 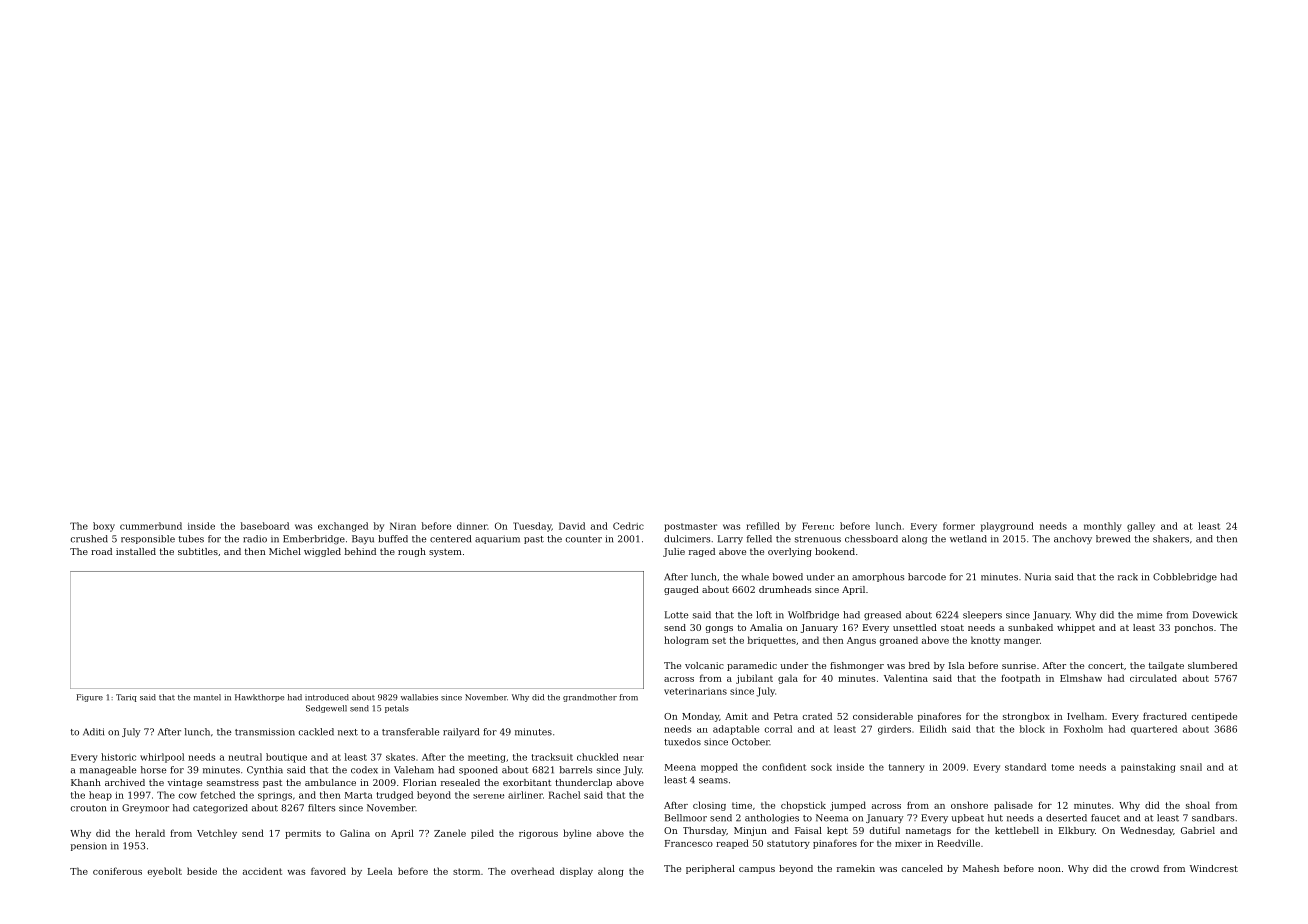 What do you see at coordinates (1076, 628) in the image?
I see `whippet` at bounding box center [1076, 628].
